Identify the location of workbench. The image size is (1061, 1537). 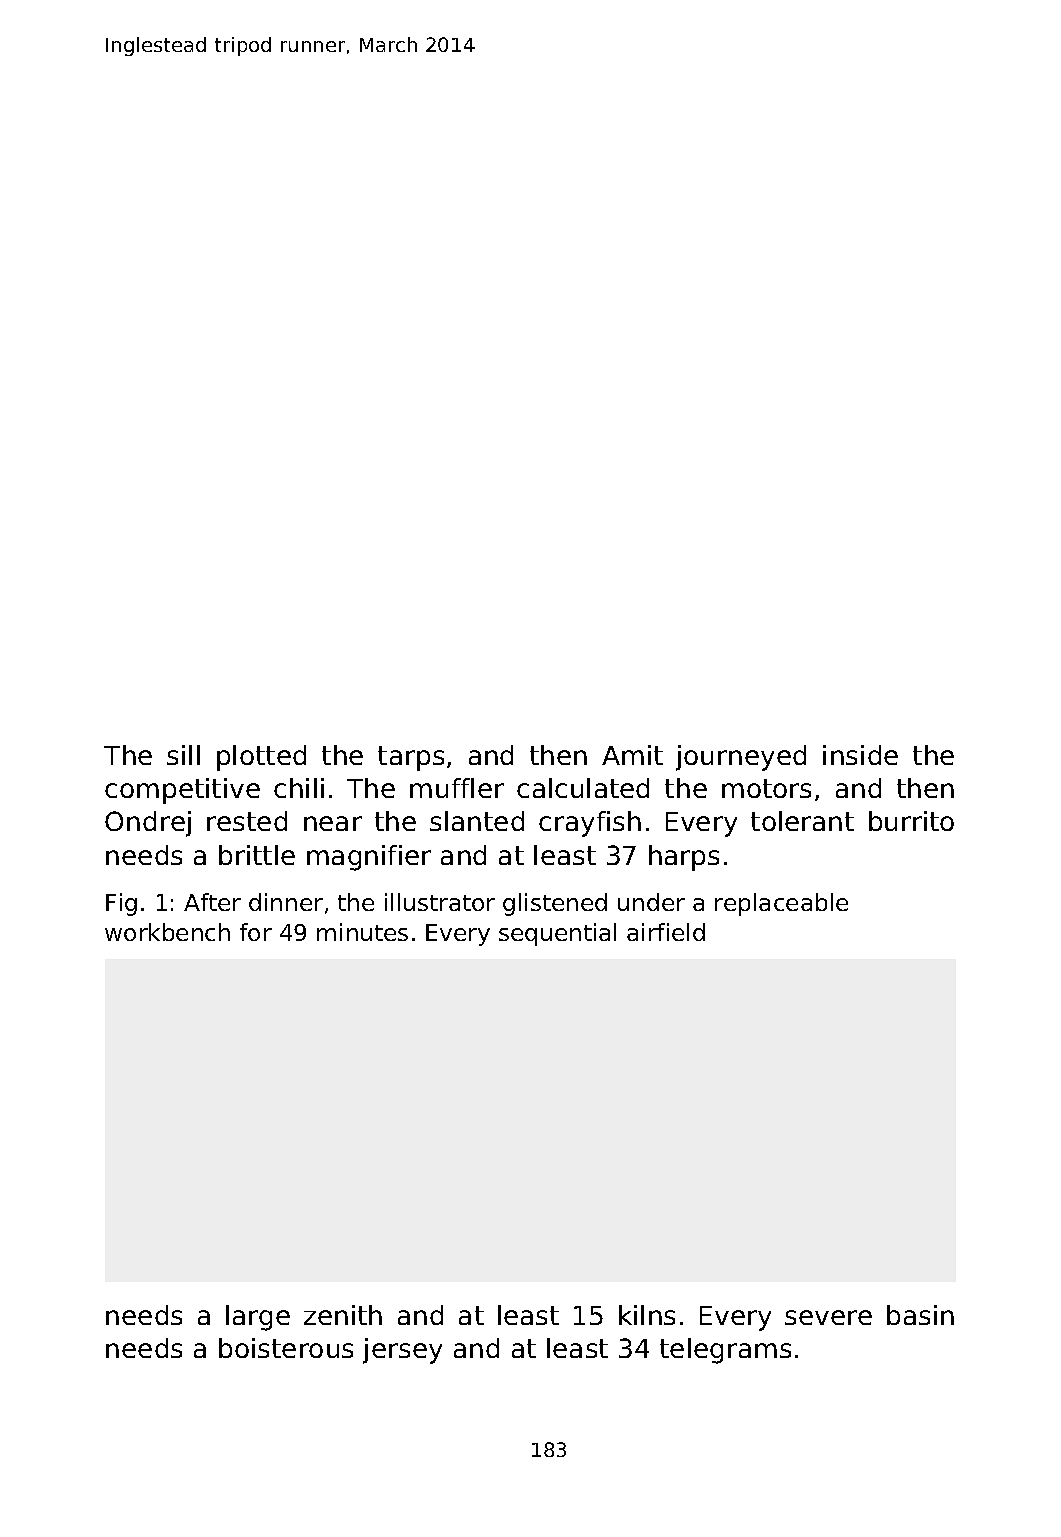
(167, 932).
